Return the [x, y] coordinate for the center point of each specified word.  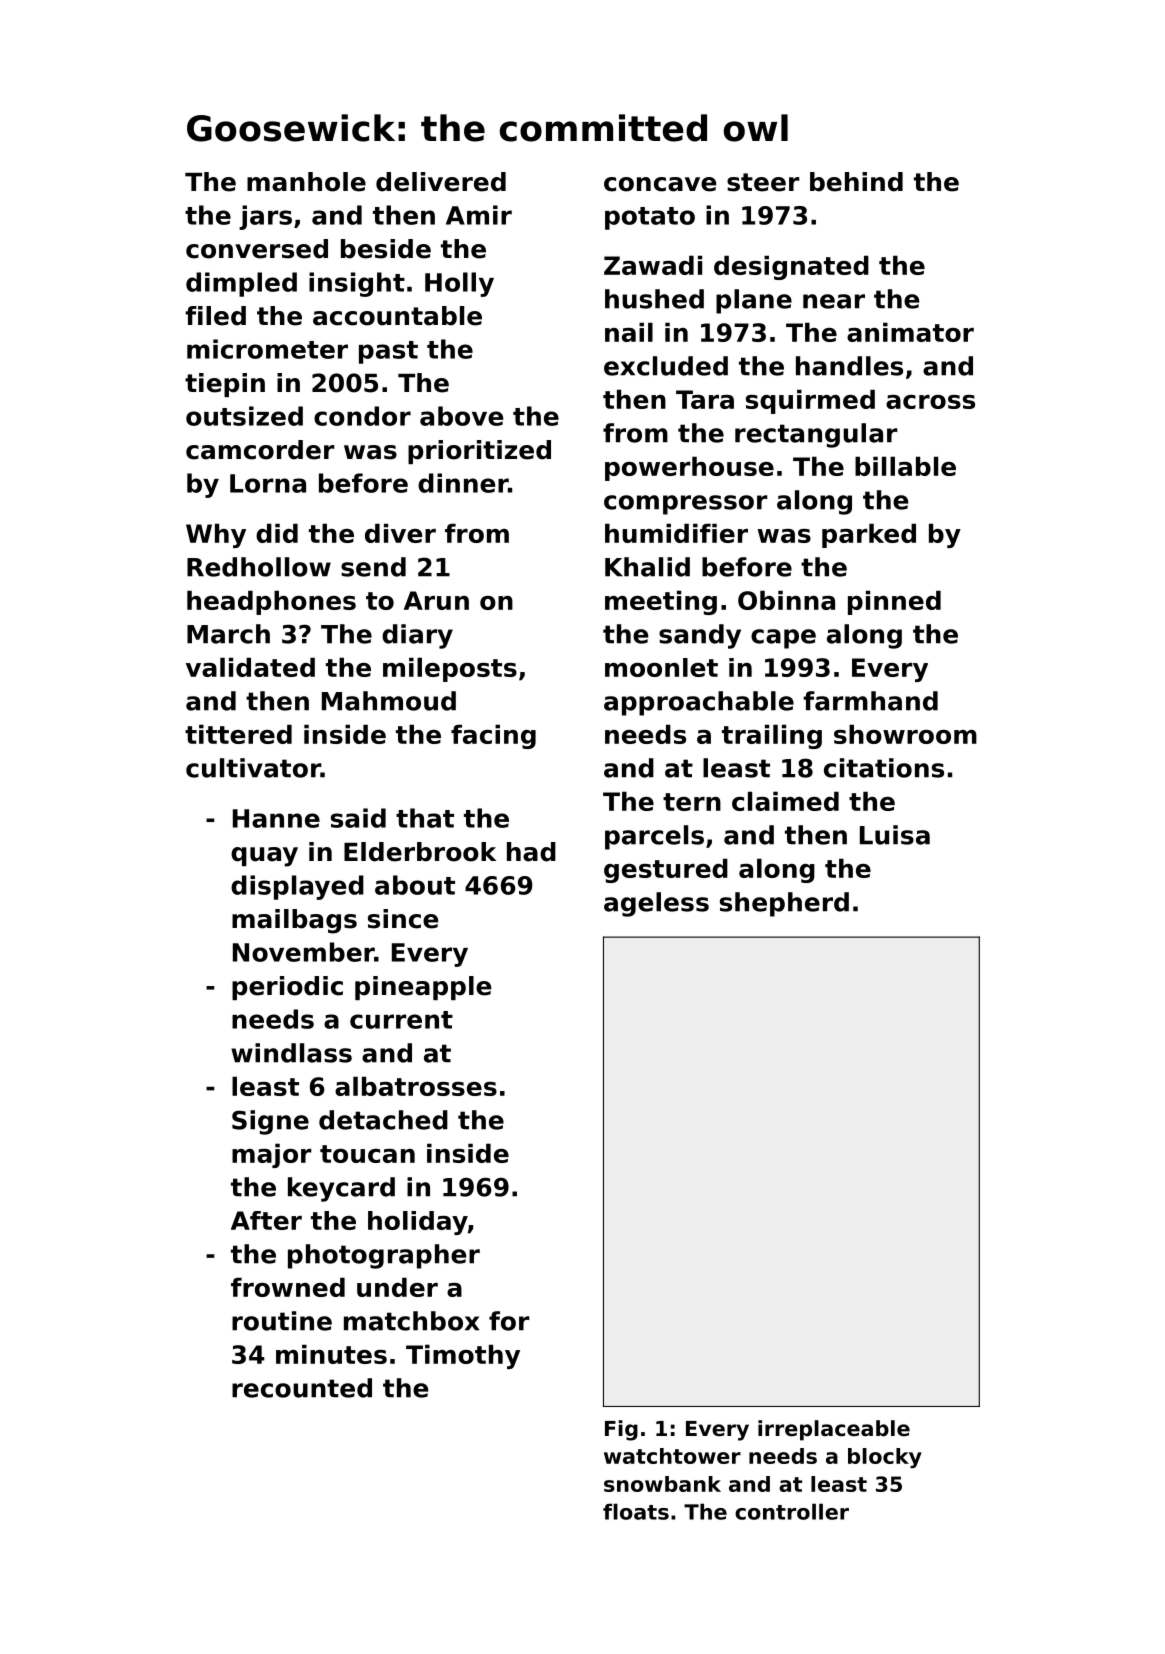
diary [417, 636]
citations [884, 768]
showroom [905, 734]
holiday [418, 1223]
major [272, 1155]
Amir [479, 215]
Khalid [647, 567]
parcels [654, 837]
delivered [441, 182]
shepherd [784, 904]
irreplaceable [834, 1430]
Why [216, 535]
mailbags [294, 921]
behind [856, 182]
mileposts [450, 669]
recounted [302, 1388]
